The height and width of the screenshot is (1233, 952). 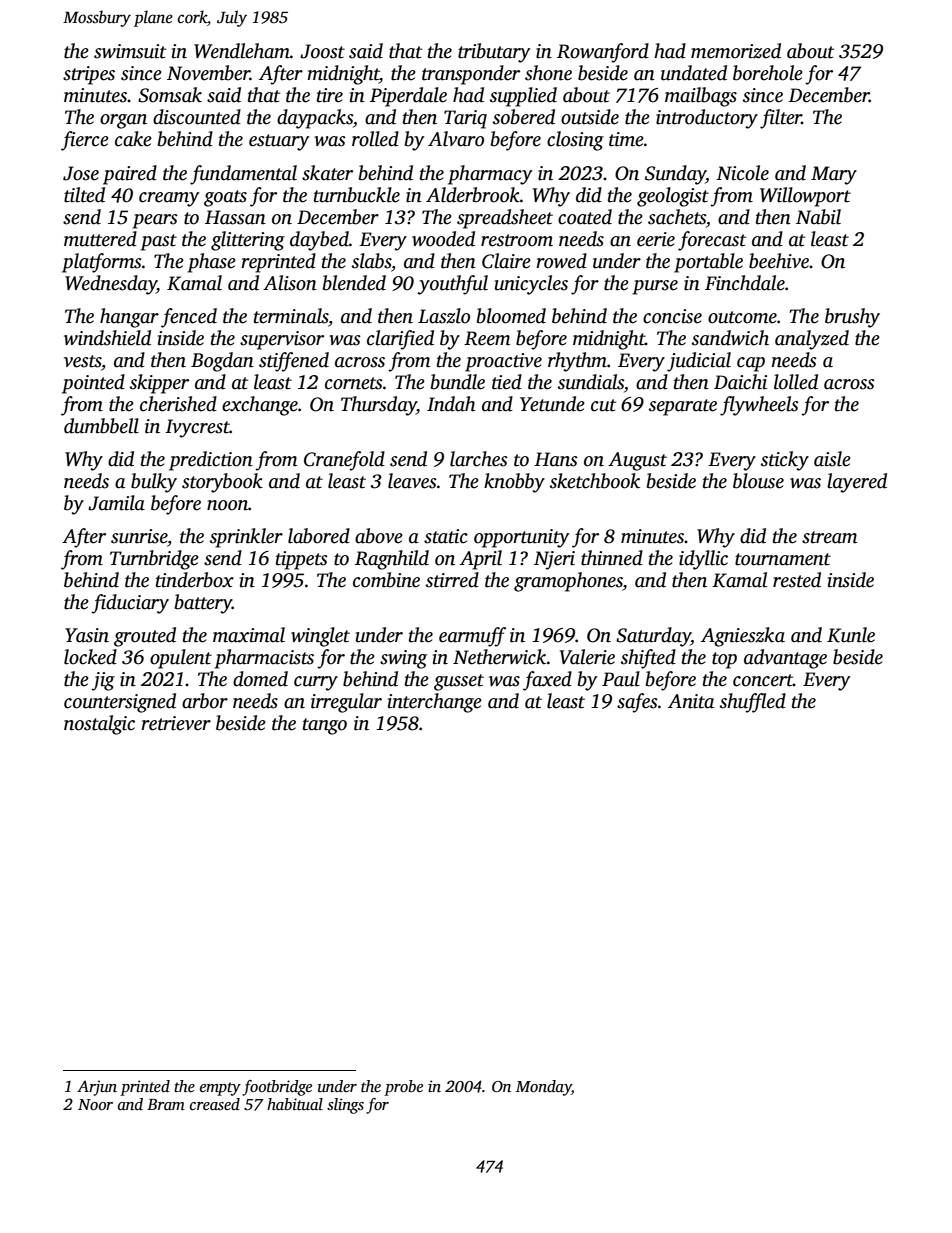 I want to click on bloomed, so click(x=511, y=316).
